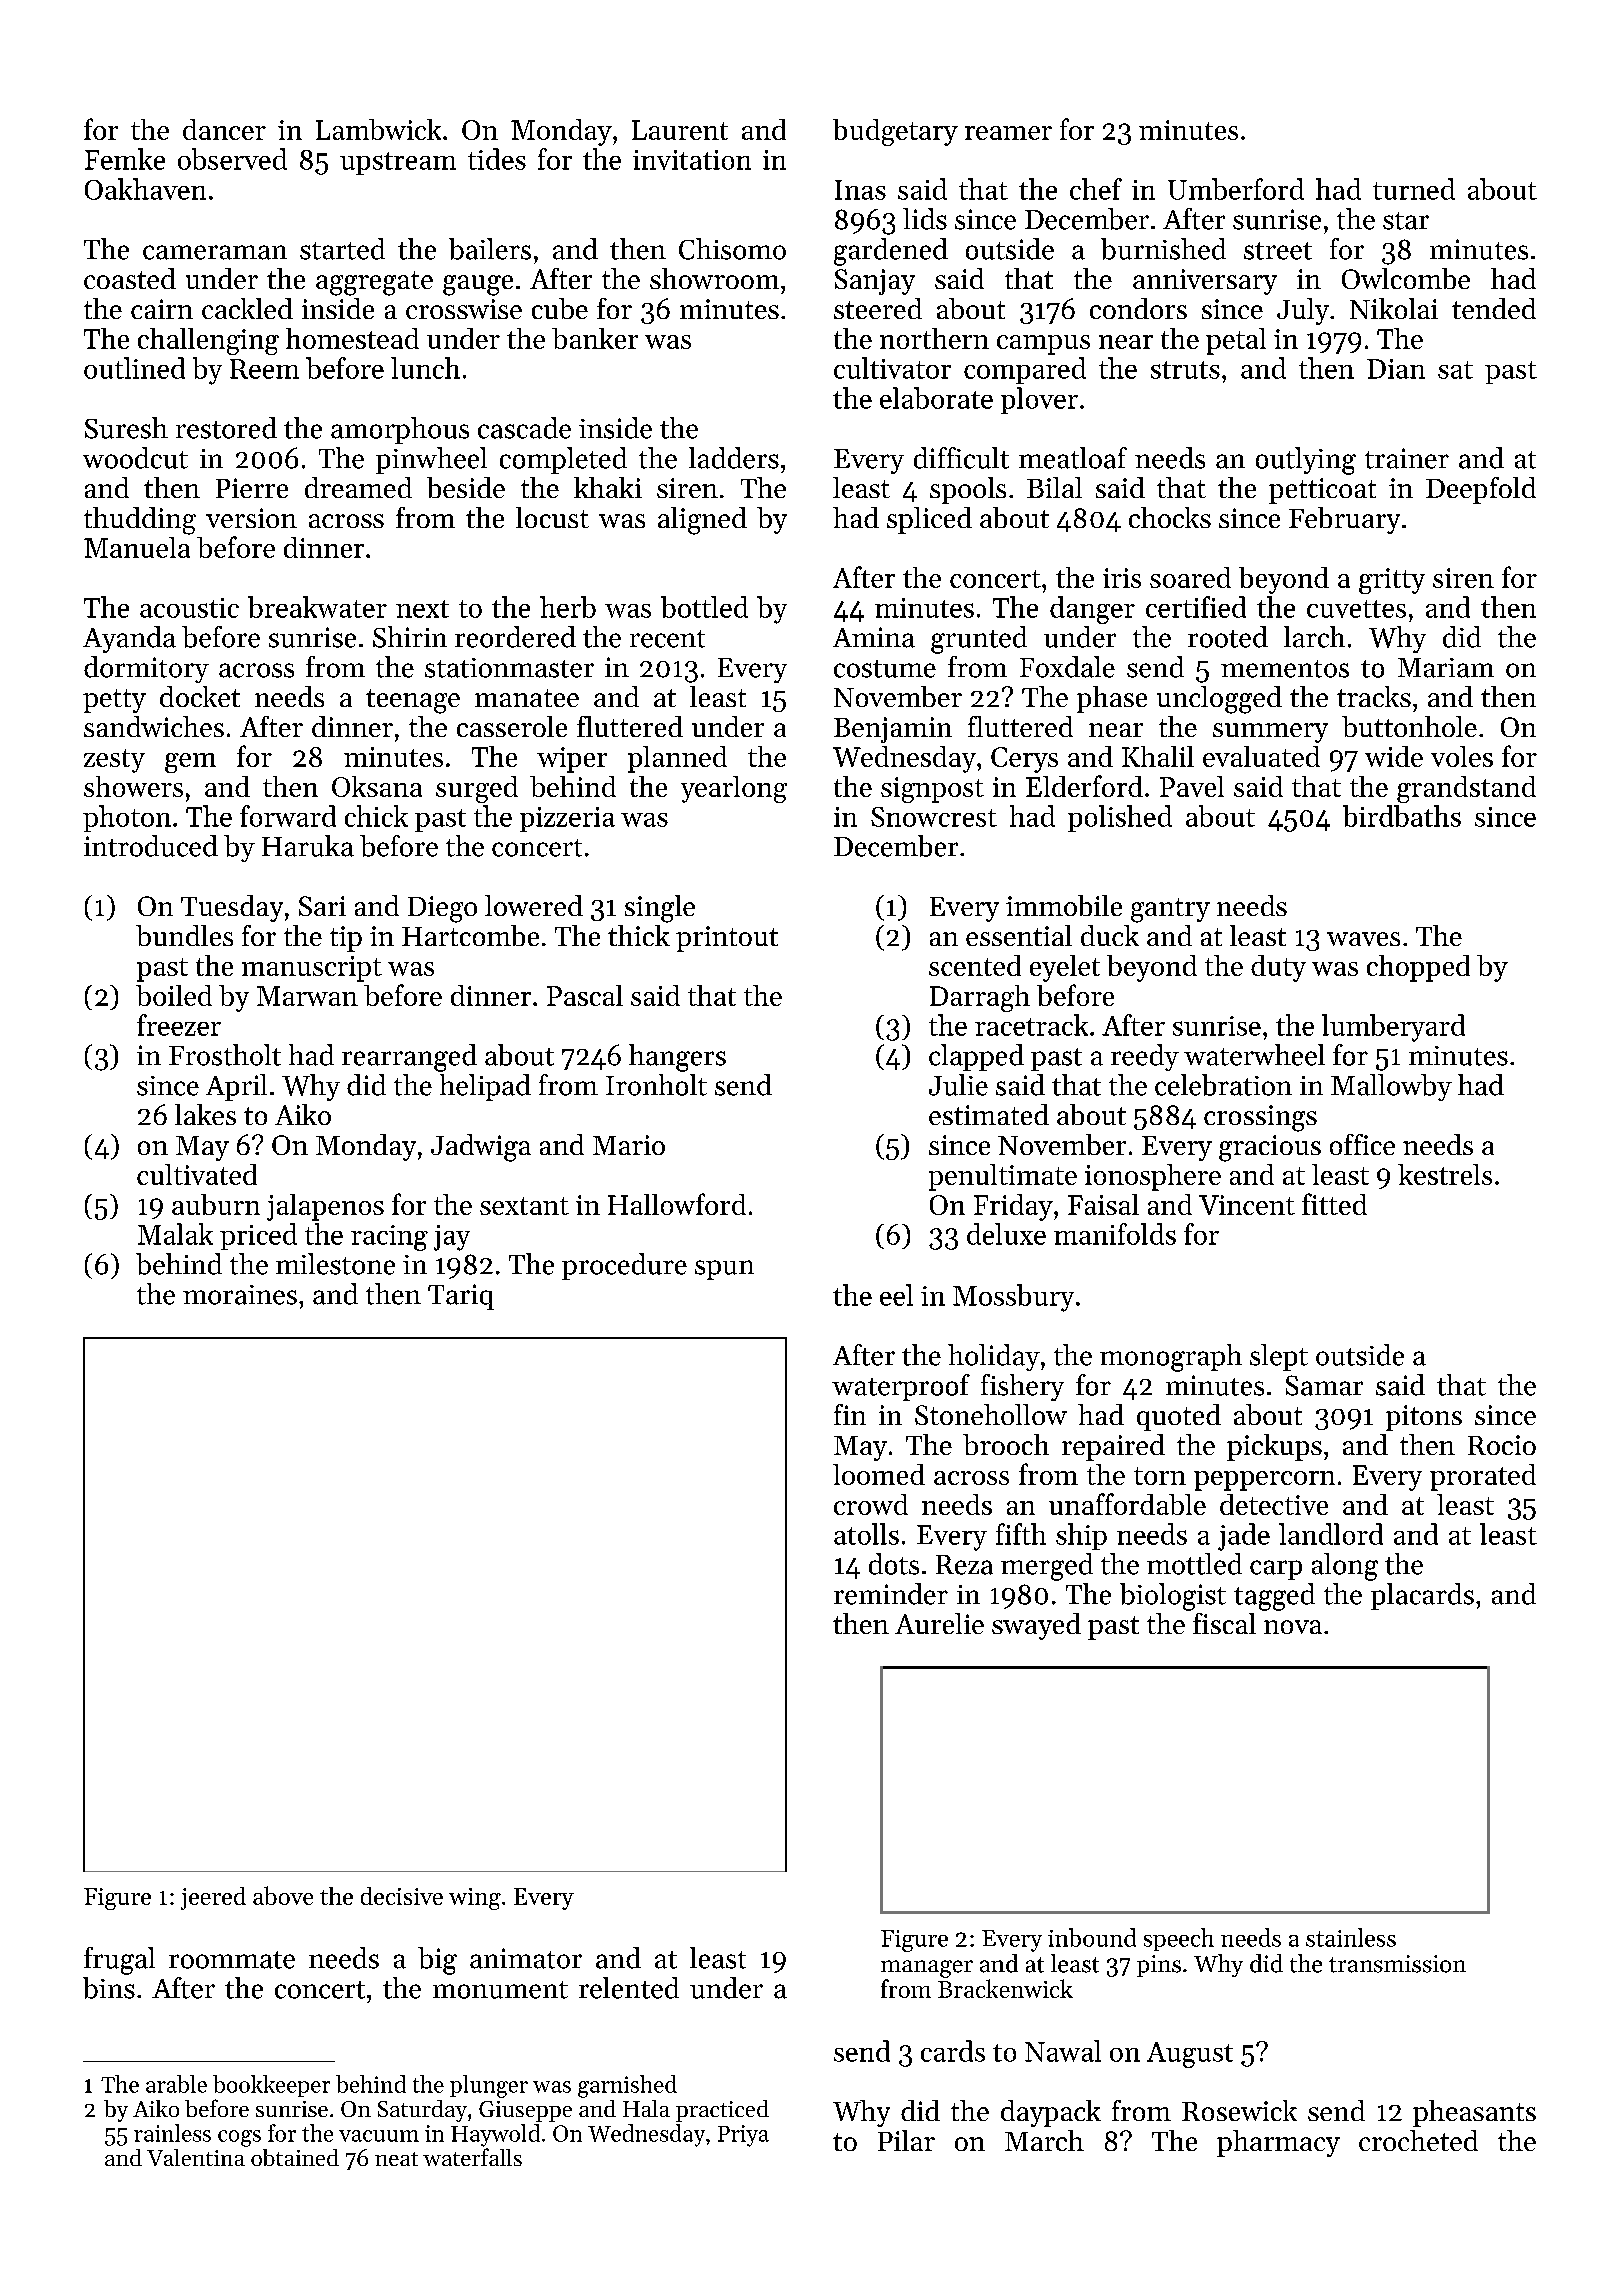 The height and width of the page is (2292, 1620). Describe the element at coordinates (1293, 1627) in the page. I see `nova` at that location.
